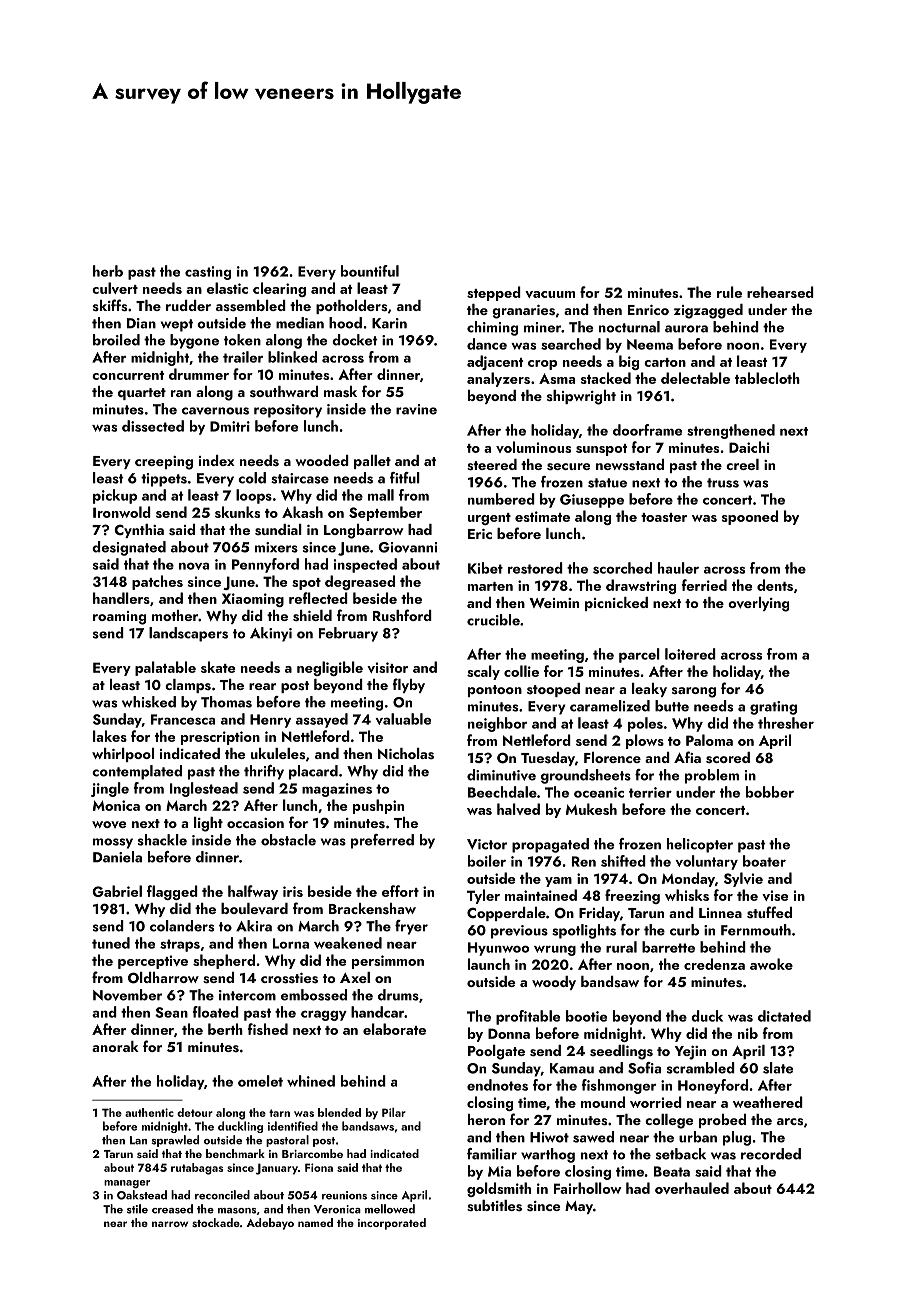  What do you see at coordinates (162, 840) in the document?
I see `shackle` at bounding box center [162, 840].
